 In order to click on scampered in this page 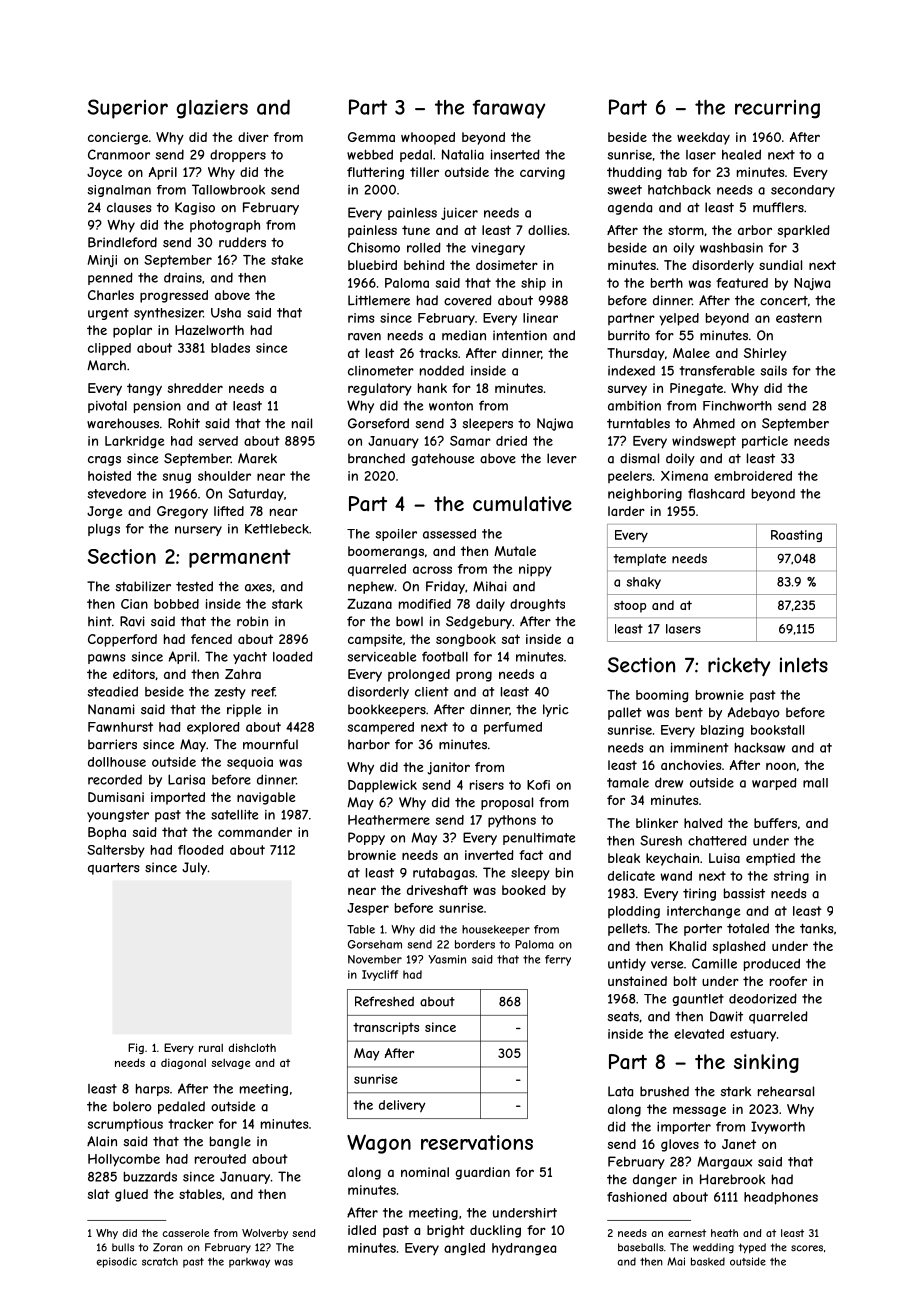, I will do `click(381, 728)`.
